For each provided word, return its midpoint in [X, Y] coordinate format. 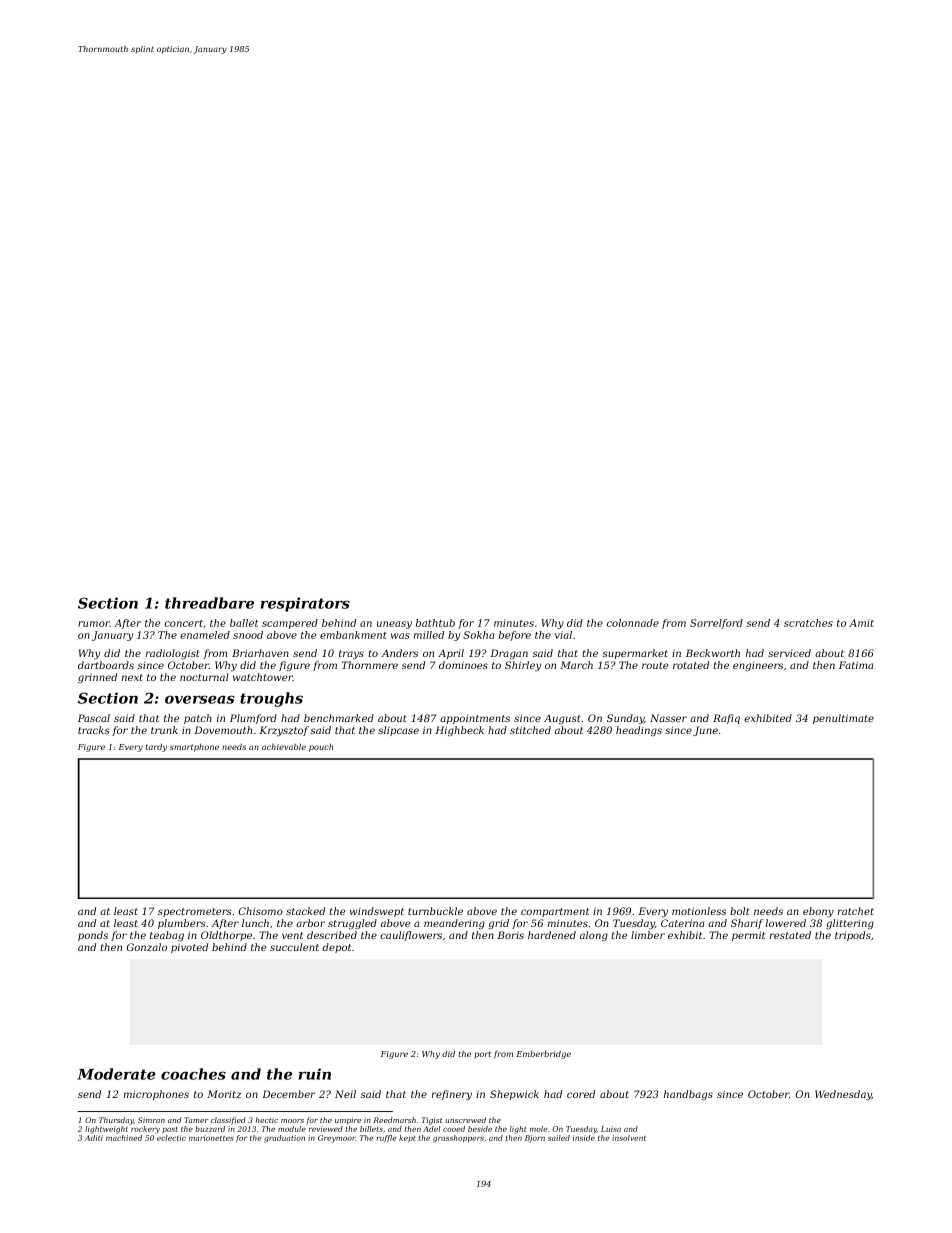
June [705, 731]
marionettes [211, 1138]
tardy [156, 748]
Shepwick [514, 1095]
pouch [321, 748]
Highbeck [459, 731]
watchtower [263, 677]
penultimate [843, 719]
